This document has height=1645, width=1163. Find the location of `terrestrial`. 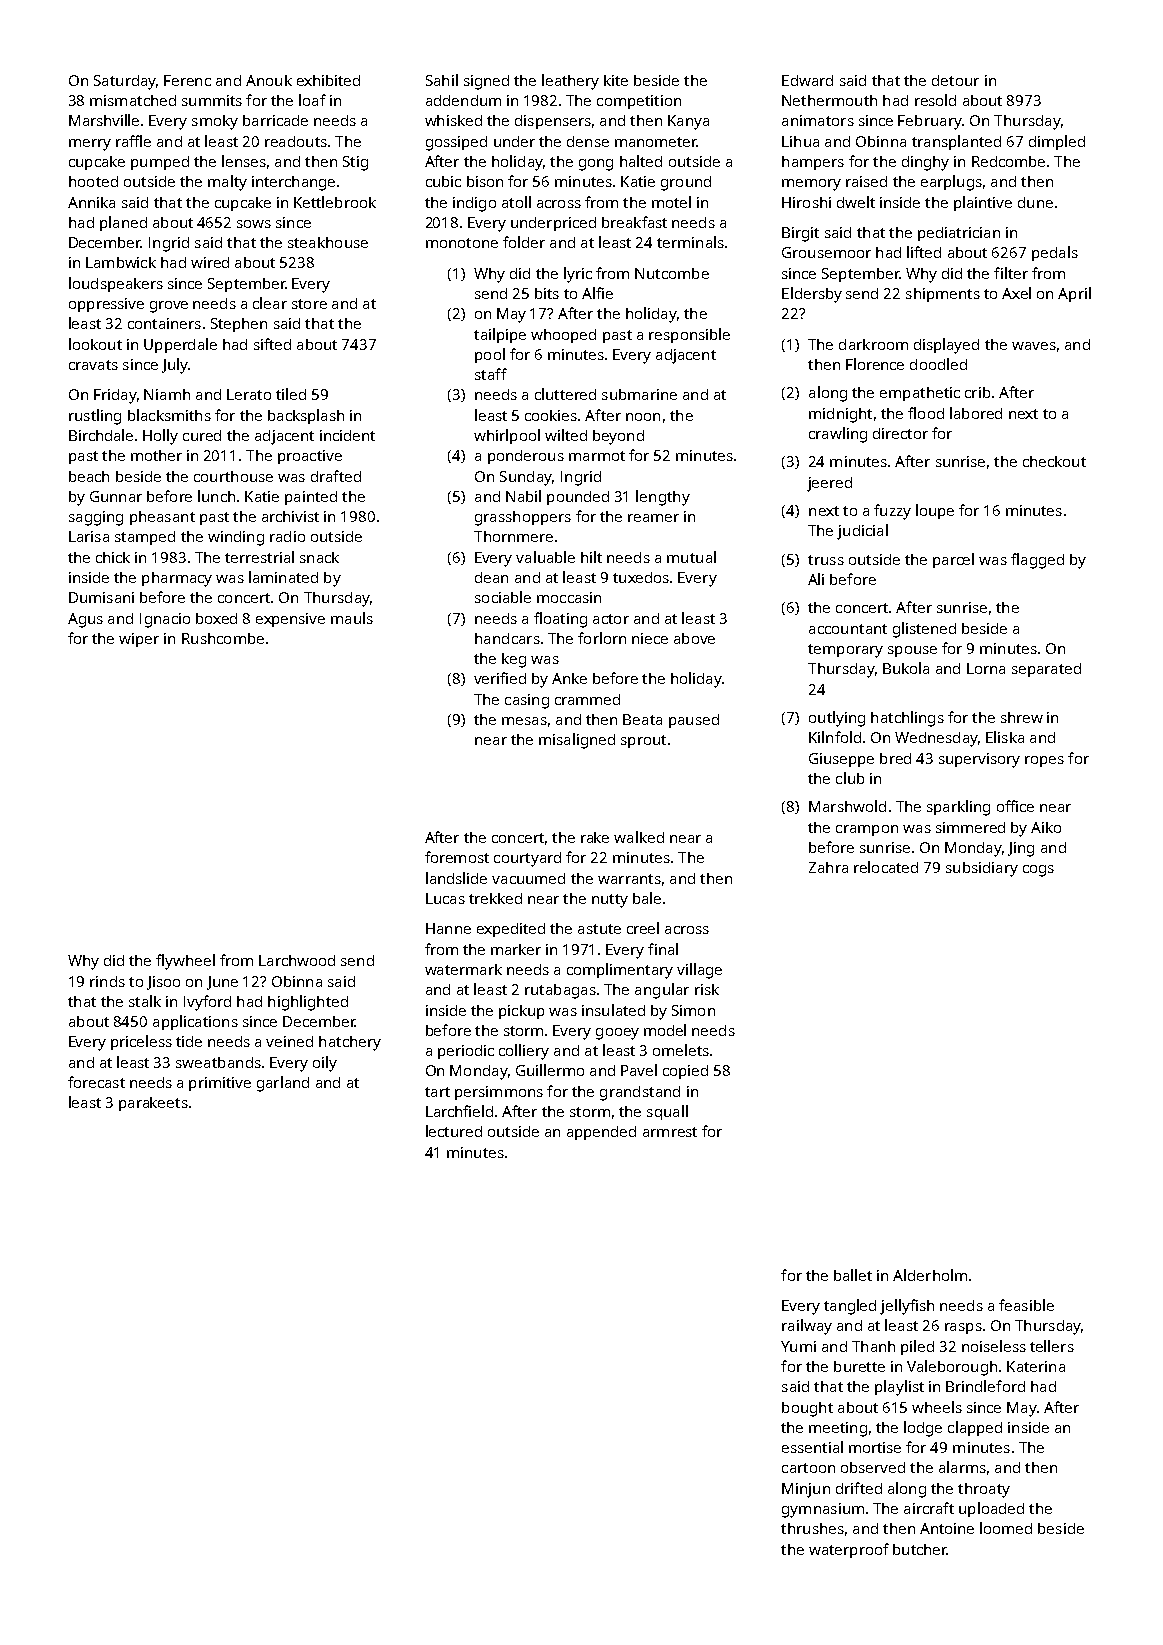

terrestrial is located at coordinates (259, 557).
